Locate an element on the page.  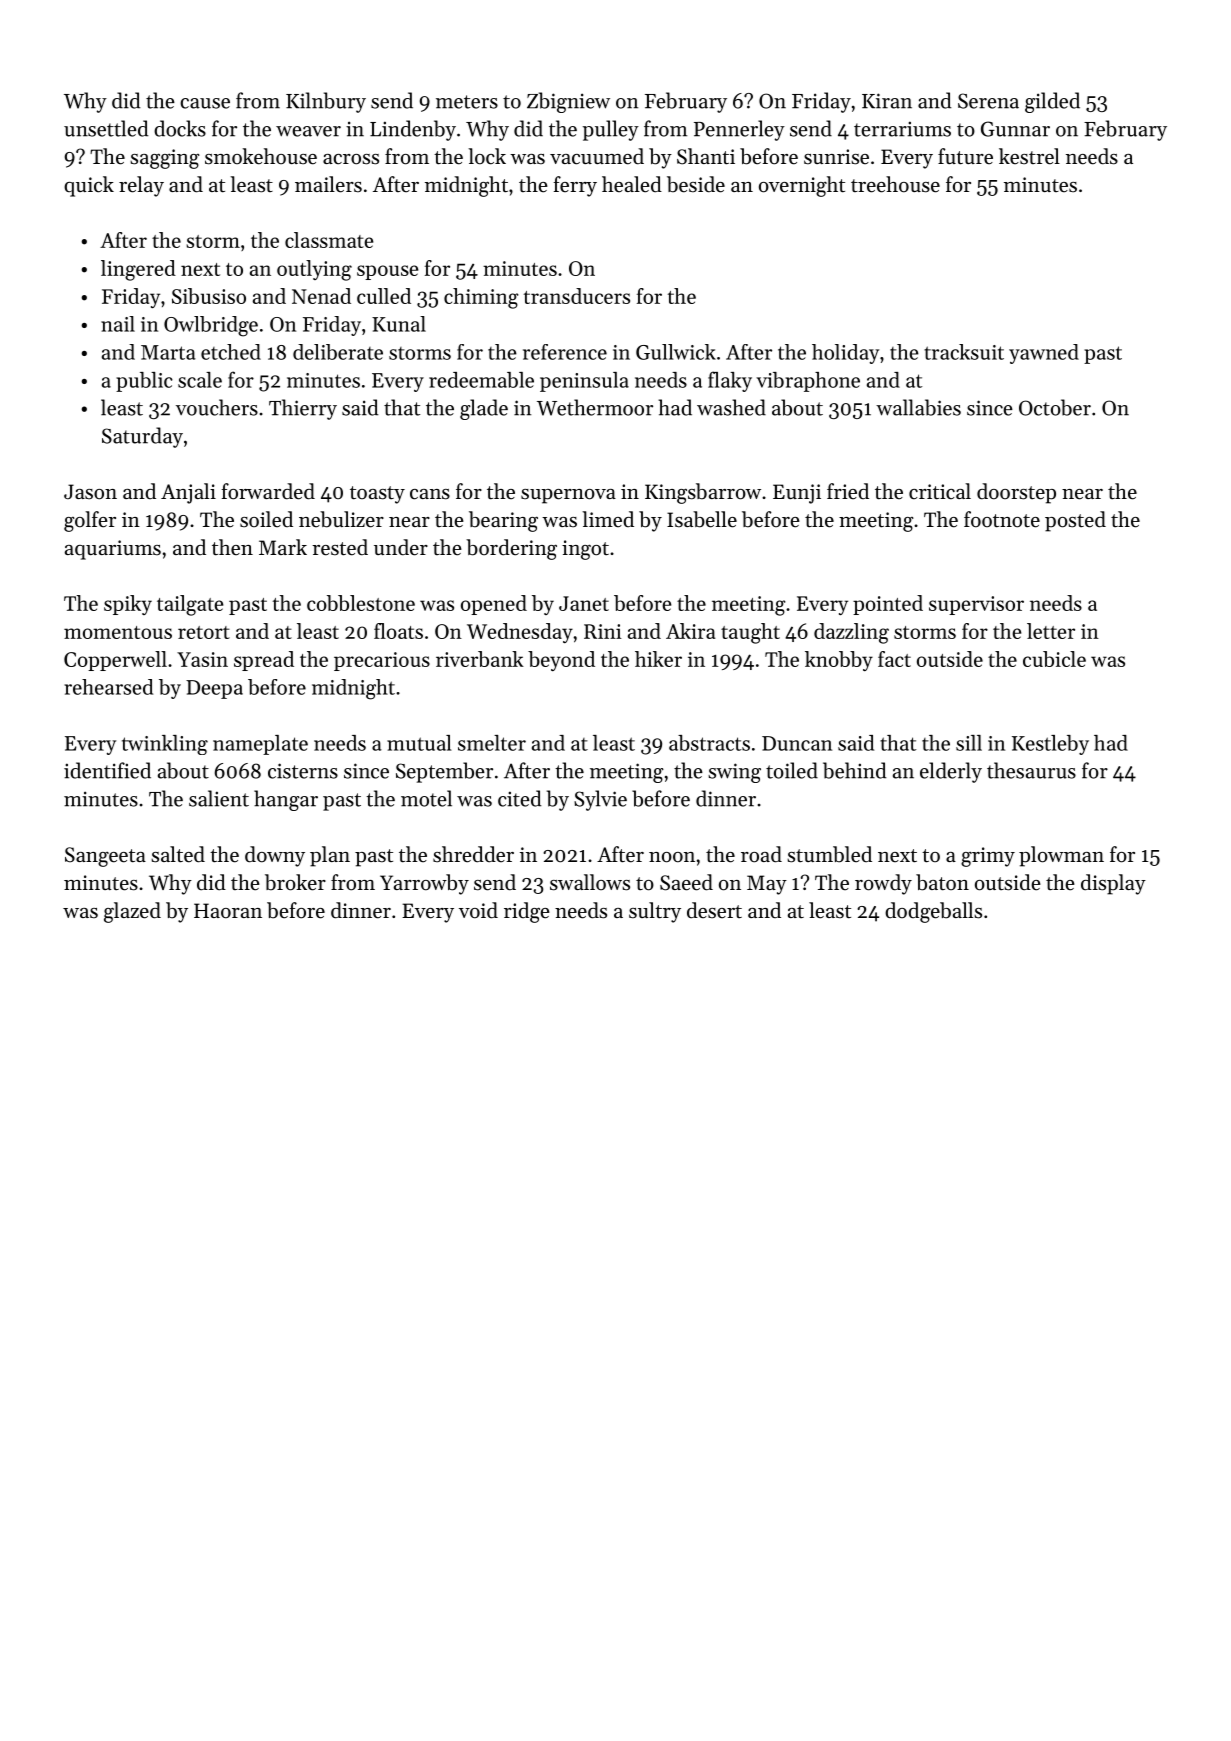
meters is located at coordinates (467, 102).
